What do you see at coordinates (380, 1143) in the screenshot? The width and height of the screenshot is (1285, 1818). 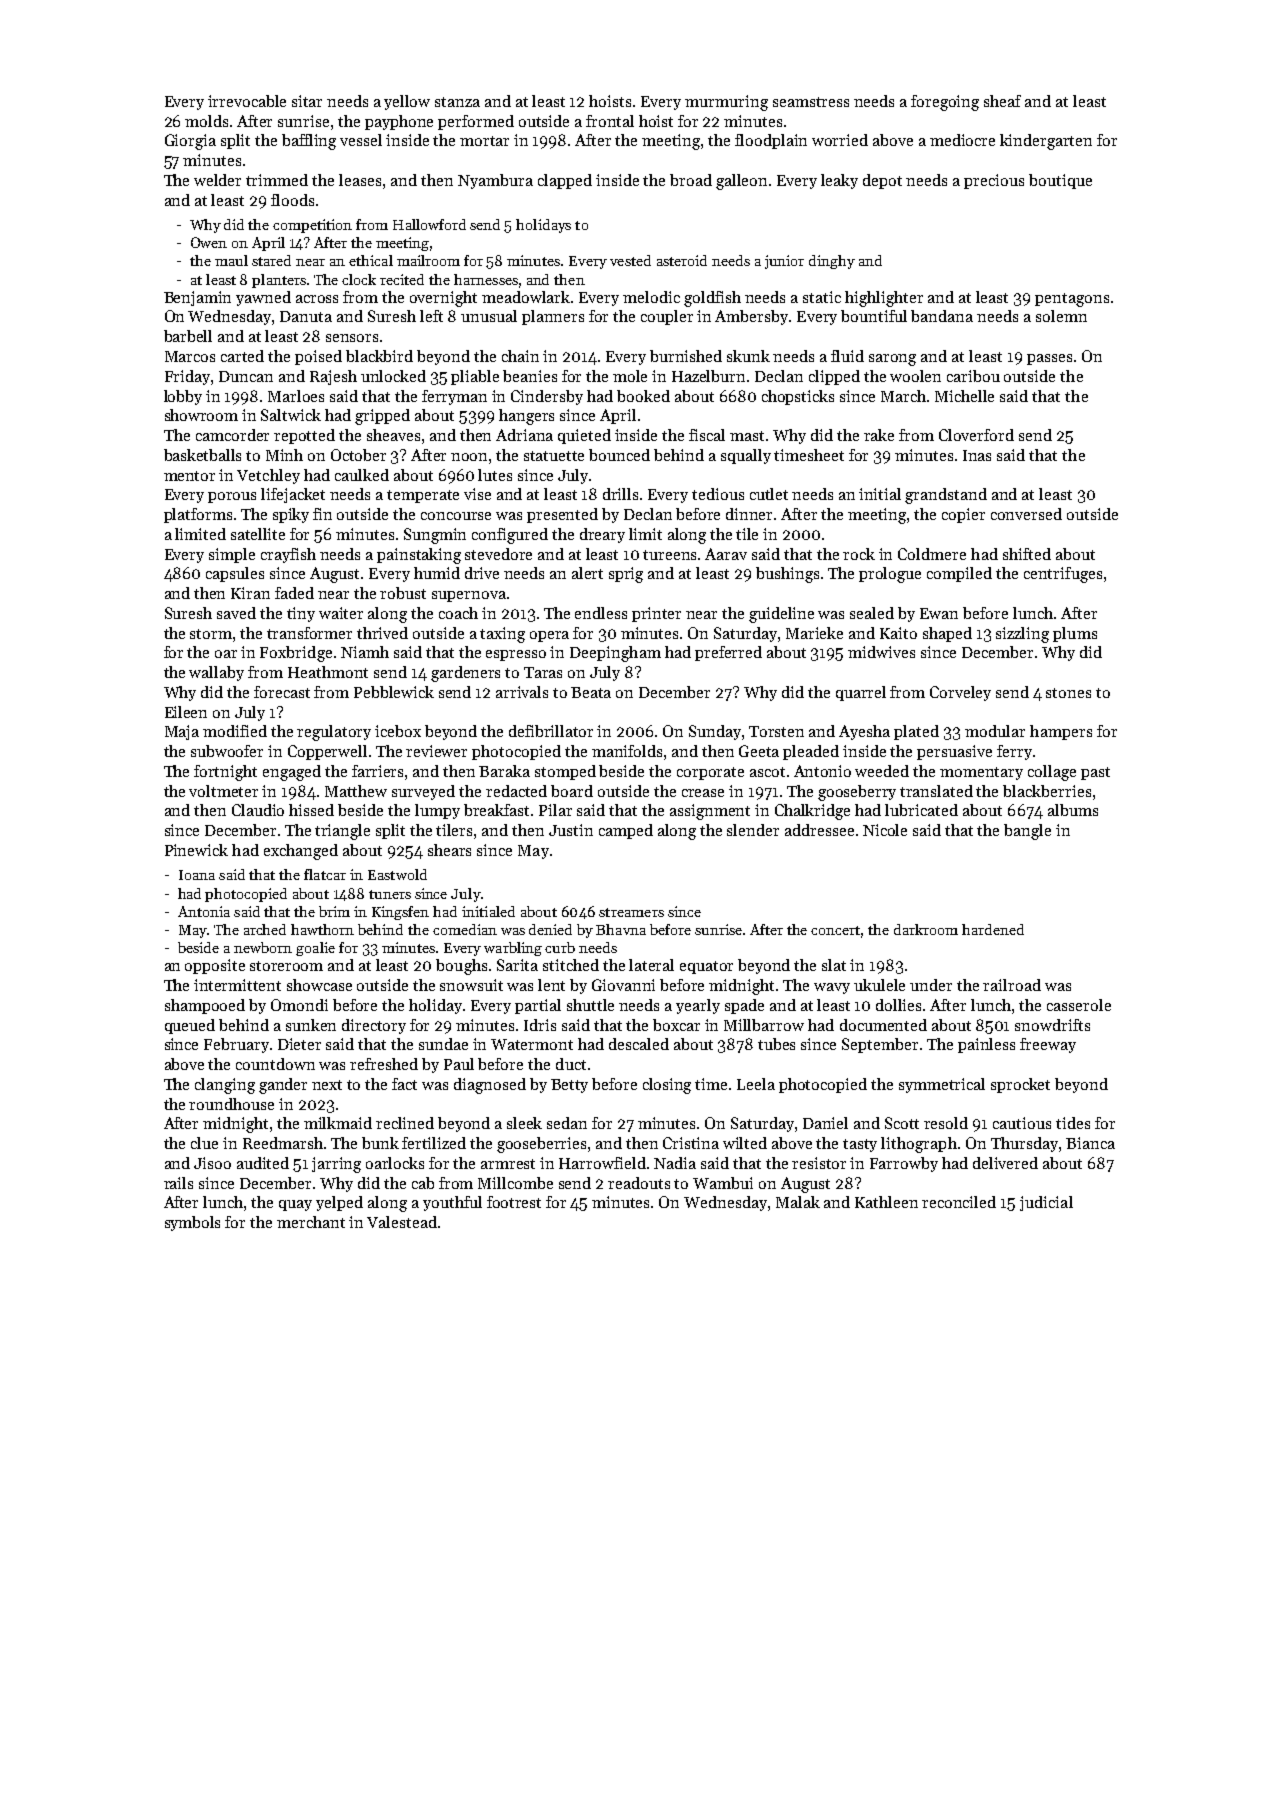 I see `bunk` at bounding box center [380, 1143].
